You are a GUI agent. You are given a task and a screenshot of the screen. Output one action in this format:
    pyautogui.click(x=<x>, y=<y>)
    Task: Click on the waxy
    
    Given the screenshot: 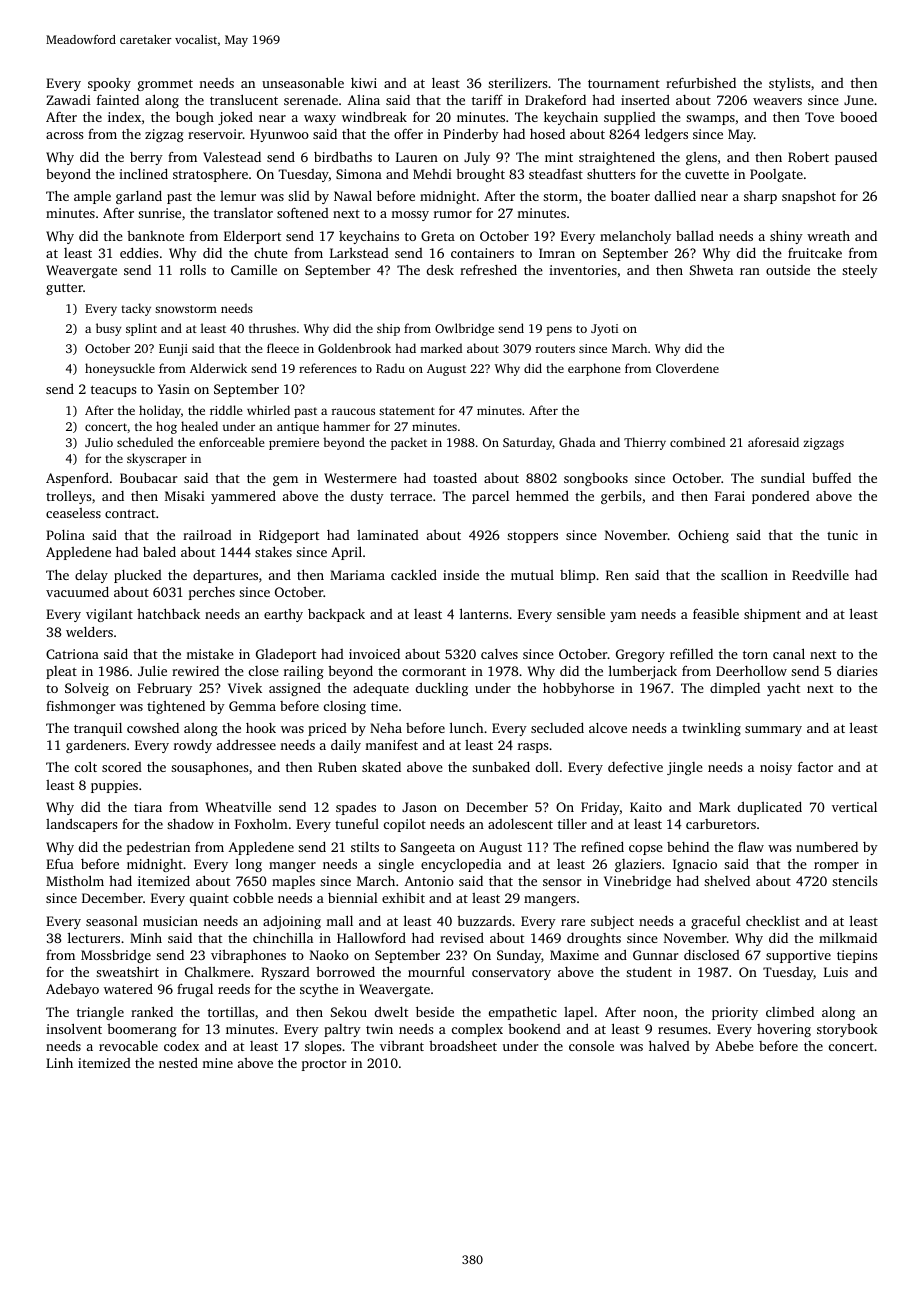 What is the action you would take?
    pyautogui.click(x=320, y=120)
